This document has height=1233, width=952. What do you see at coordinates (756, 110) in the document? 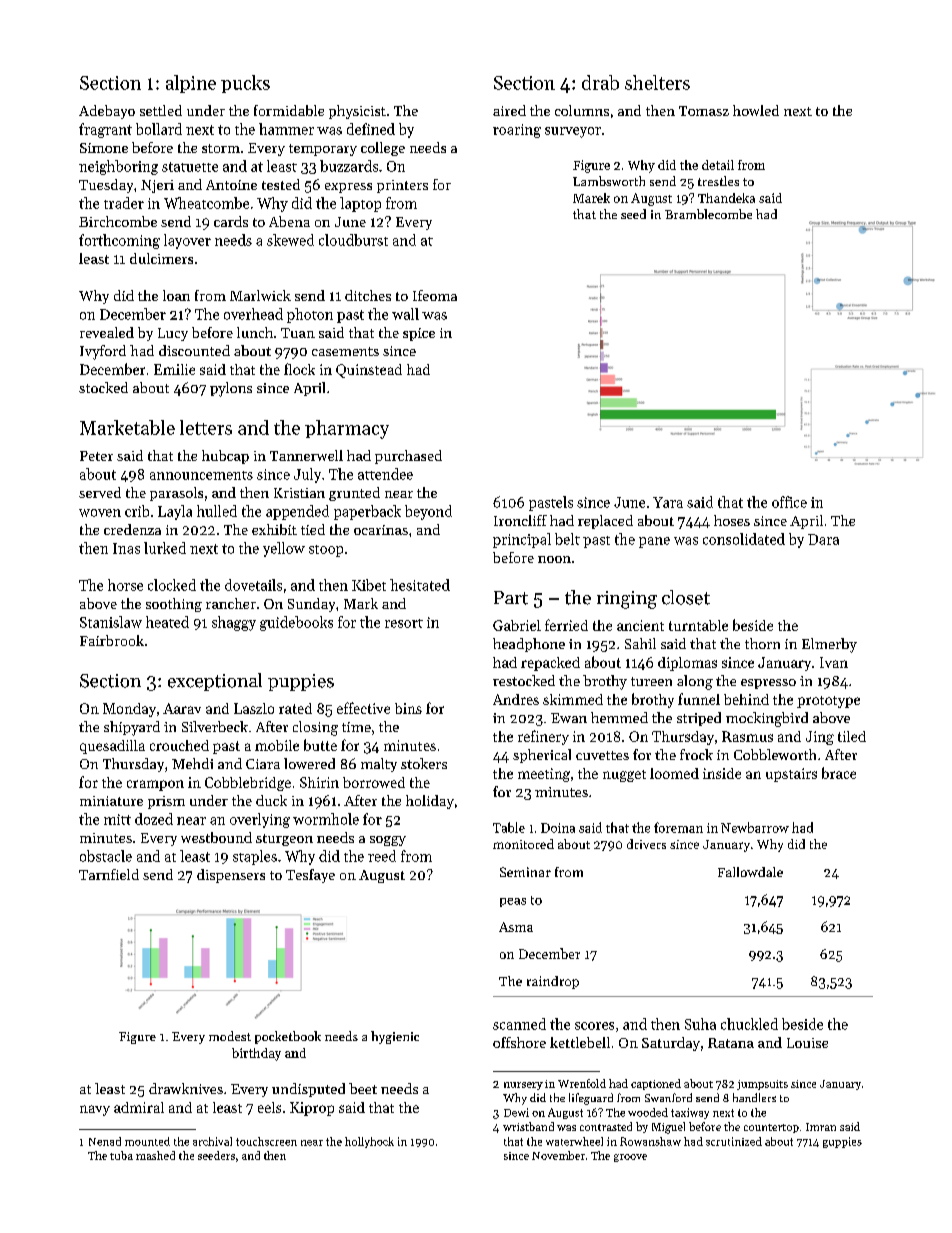
I see `howled` at bounding box center [756, 110].
